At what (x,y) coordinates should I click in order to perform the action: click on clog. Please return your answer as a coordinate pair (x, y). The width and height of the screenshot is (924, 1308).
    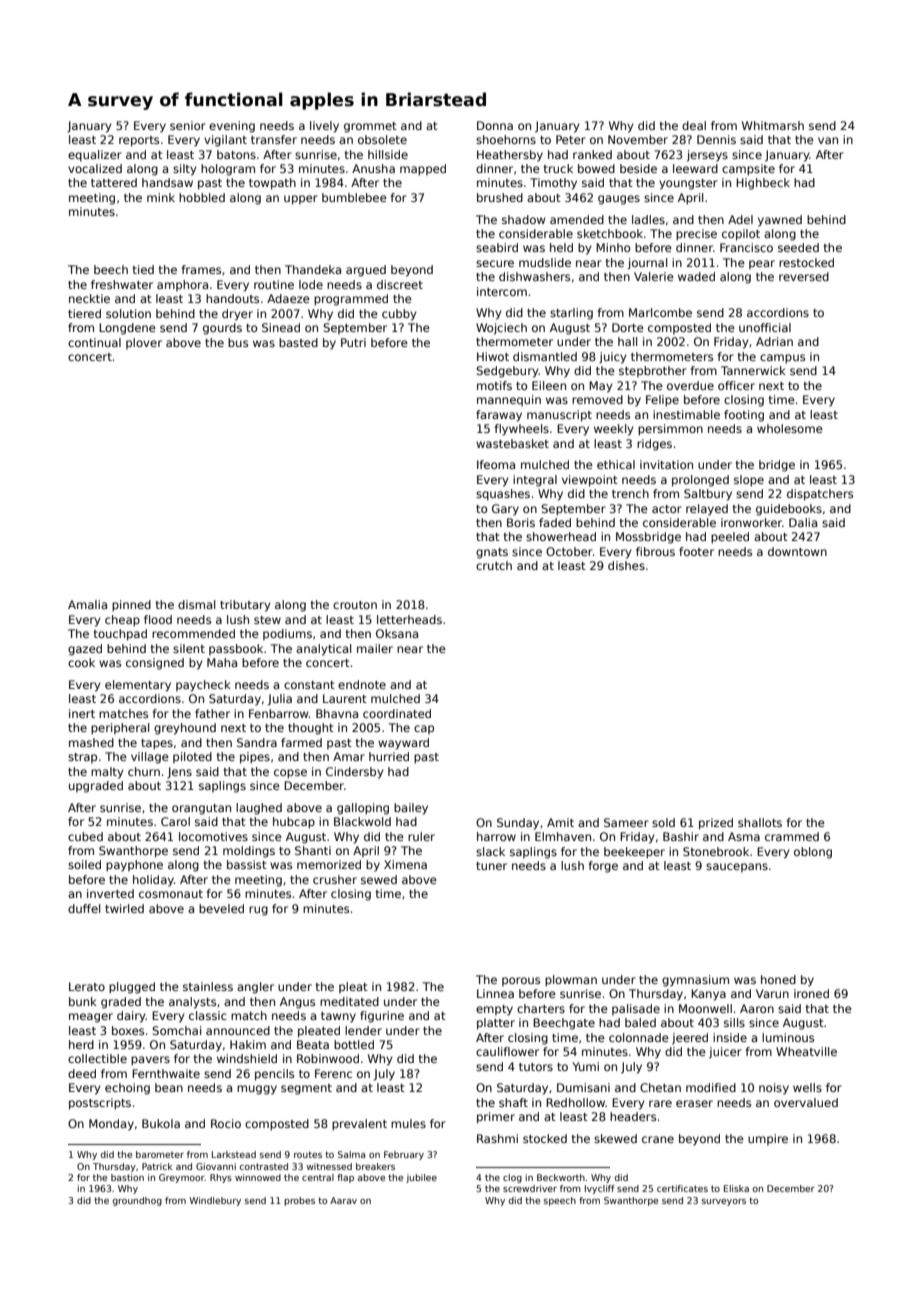
    Looking at the image, I should click on (512, 1178).
